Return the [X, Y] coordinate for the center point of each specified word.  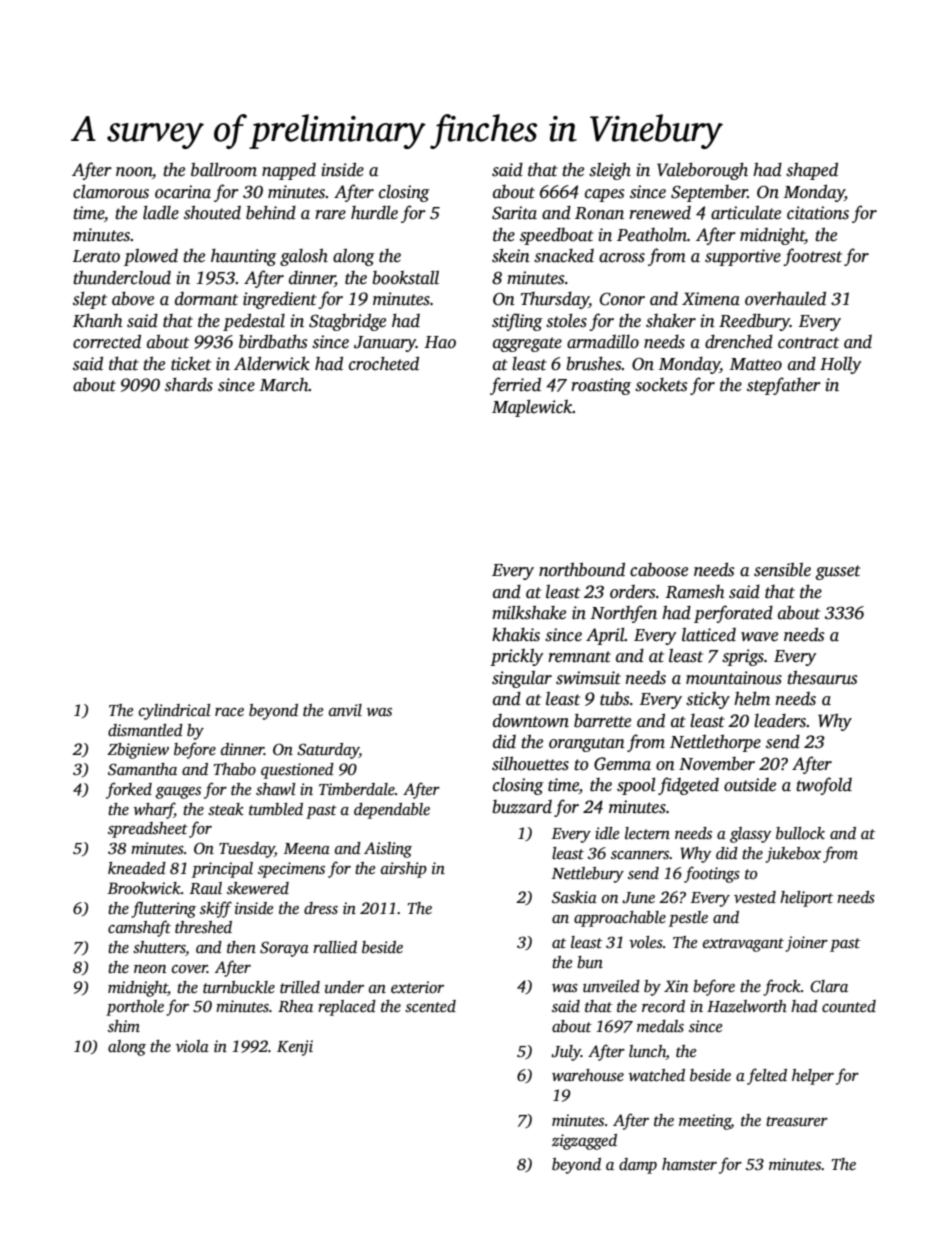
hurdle [374, 212]
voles [646, 942]
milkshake [529, 612]
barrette [602, 720]
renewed [660, 213]
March [284, 385]
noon [134, 172]
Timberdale [357, 789]
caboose [659, 570]
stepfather [784, 386]
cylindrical [174, 712]
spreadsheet [148, 830]
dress [321, 908]
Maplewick [532, 408]
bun [590, 962]
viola [192, 1046]
